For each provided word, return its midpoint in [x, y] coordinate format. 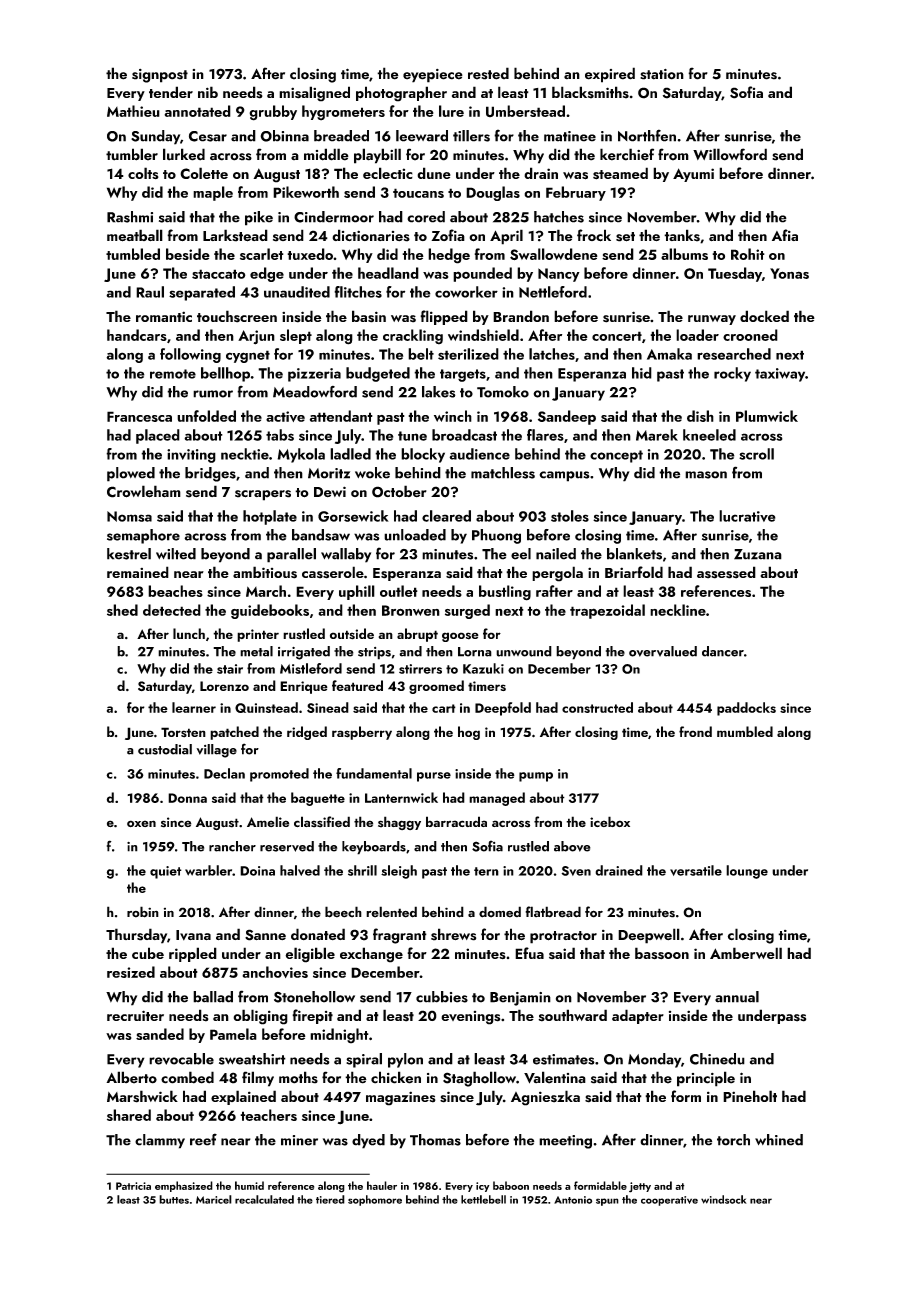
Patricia [133, 1186]
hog [469, 733]
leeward [422, 136]
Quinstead [266, 707]
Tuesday [735, 274]
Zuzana [758, 554]
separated [202, 293]
